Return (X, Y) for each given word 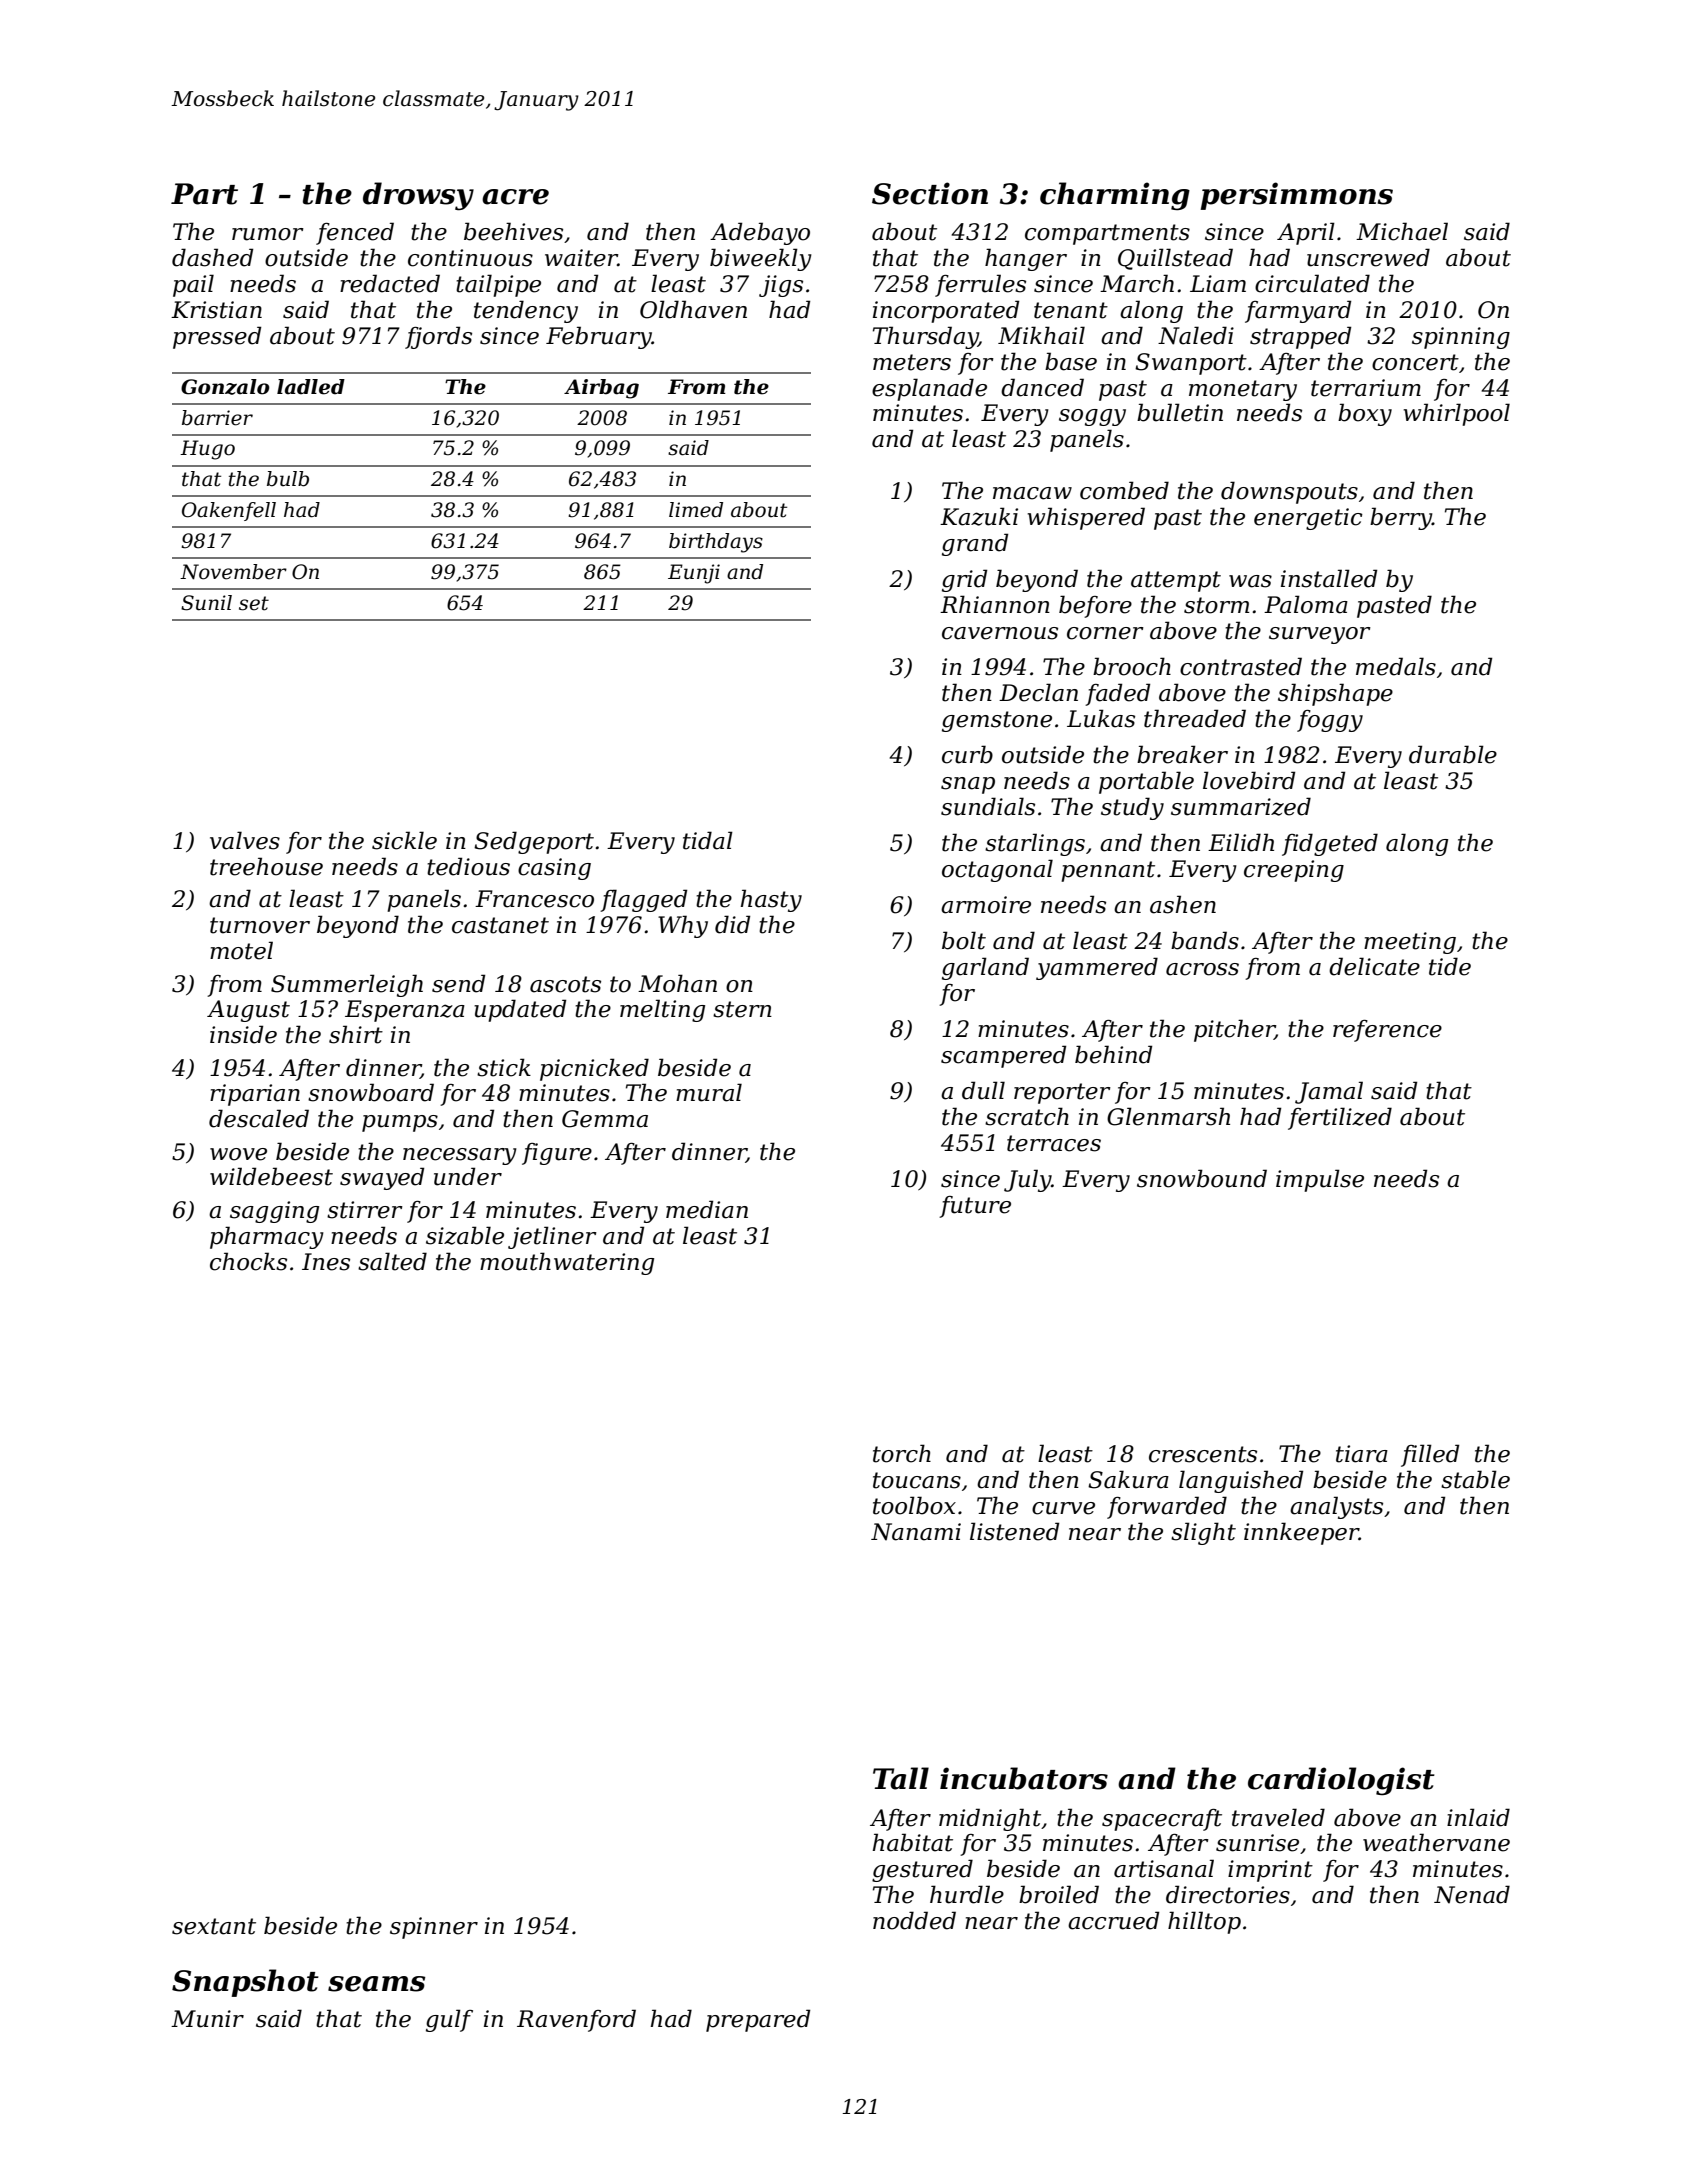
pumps (400, 1123)
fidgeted (1330, 844)
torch (902, 1453)
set (254, 603)
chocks (248, 1261)
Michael (1402, 231)
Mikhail (1041, 335)
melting (662, 1010)
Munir (207, 2019)
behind (1113, 1054)
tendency (526, 311)
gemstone (997, 721)
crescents (1203, 1454)
